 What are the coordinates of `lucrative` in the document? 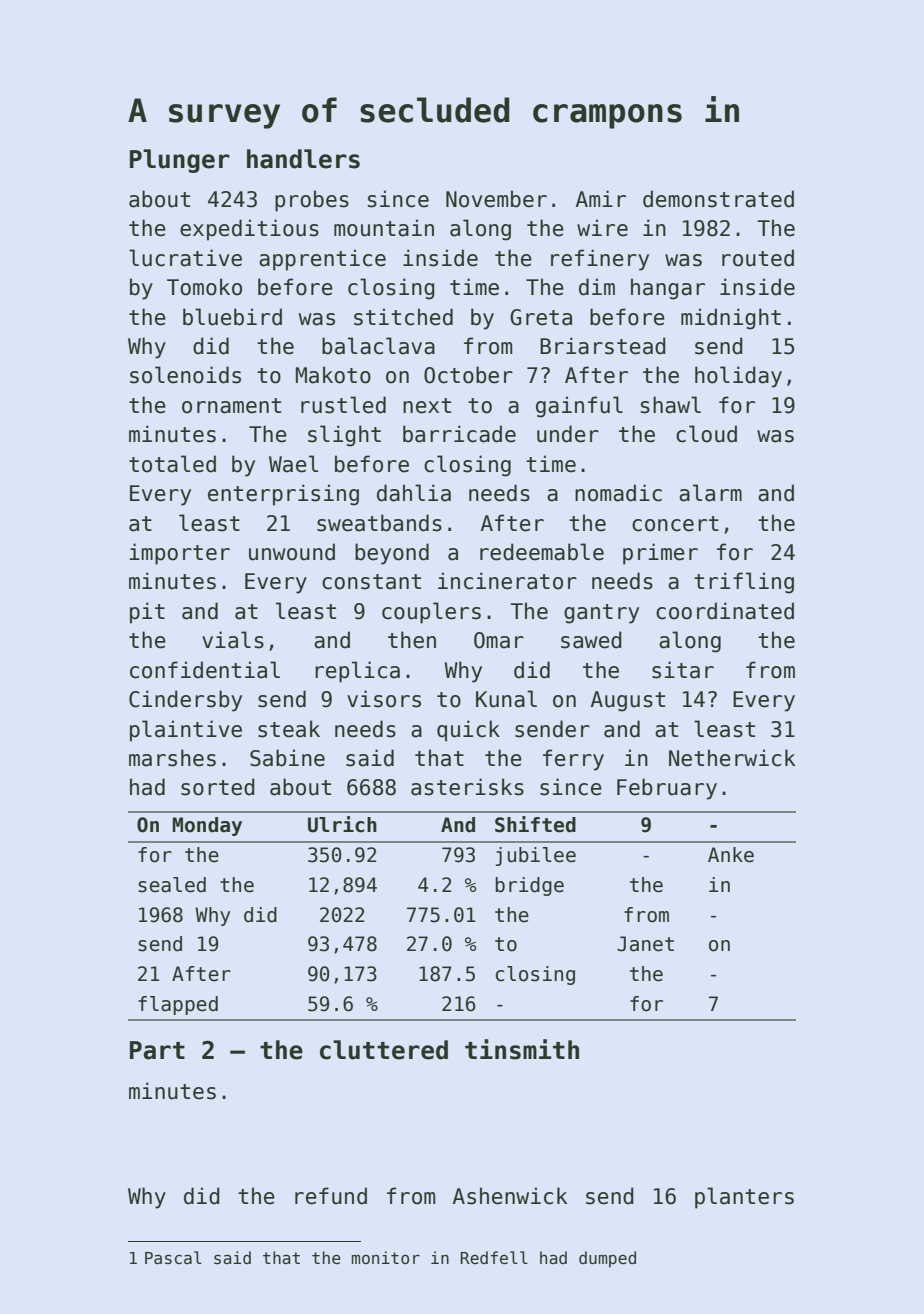 It's located at (185, 258).
